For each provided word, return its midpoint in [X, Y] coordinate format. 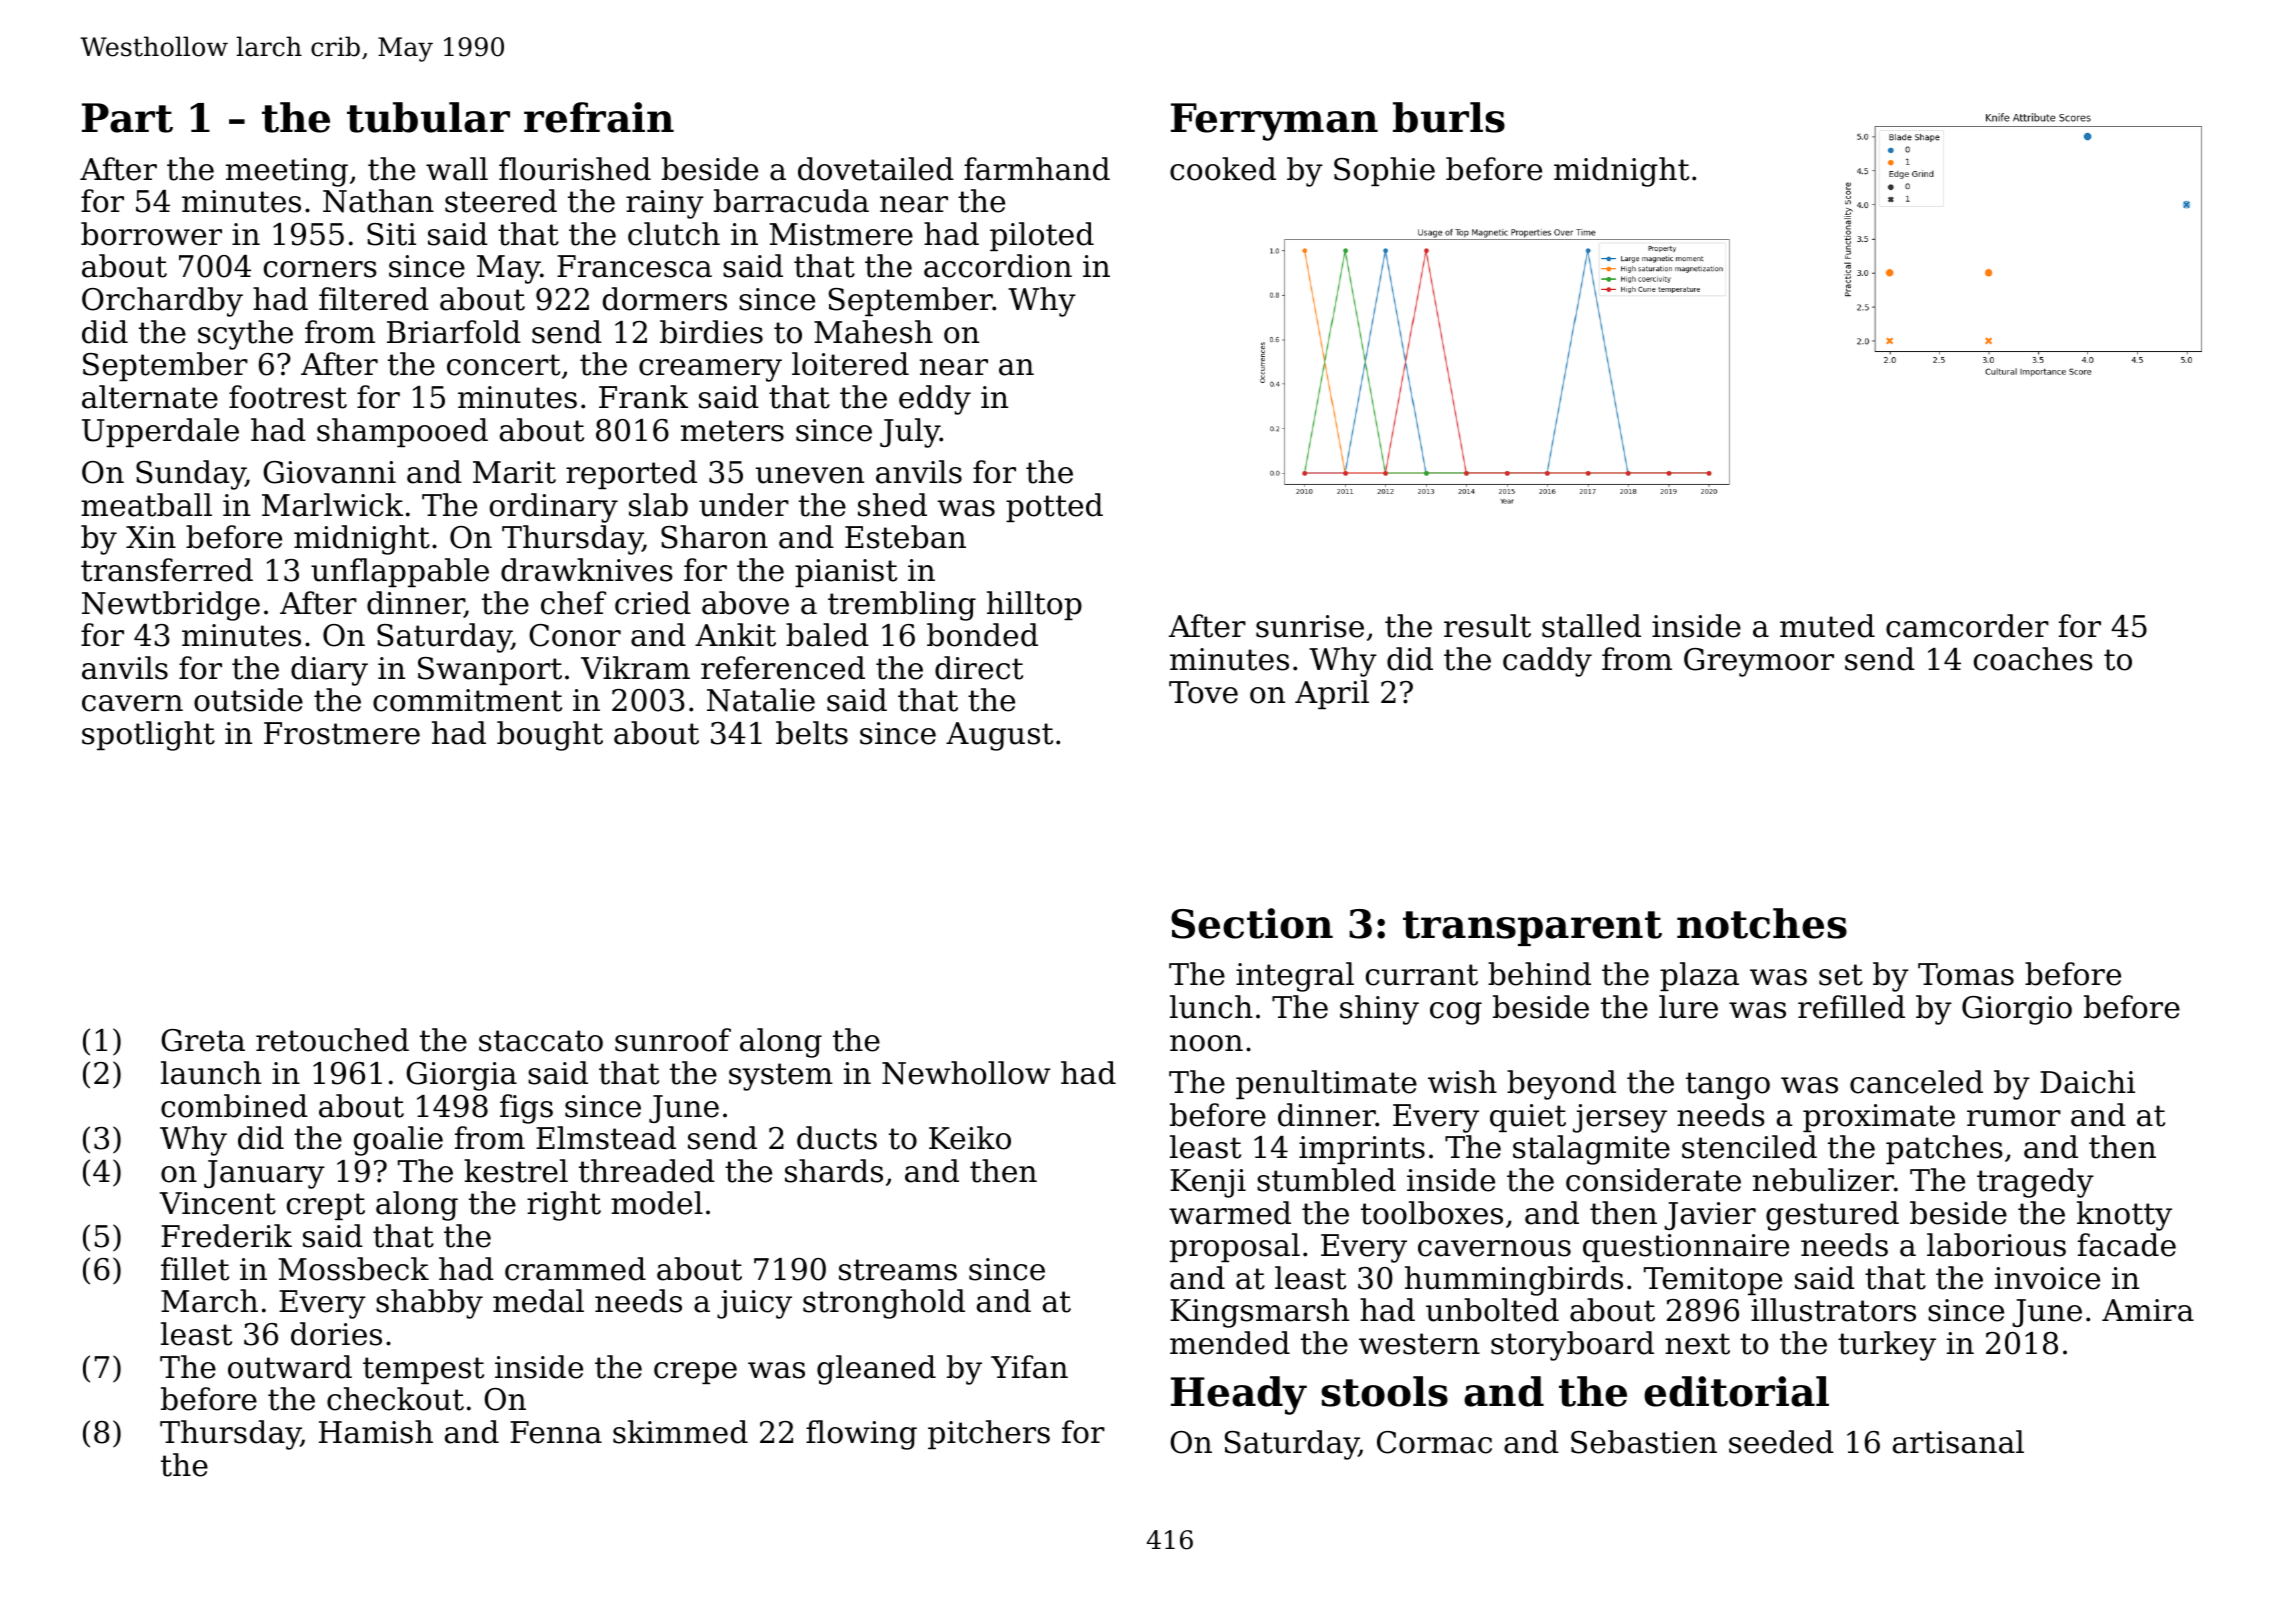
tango [1728, 1086]
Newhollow [966, 1073]
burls [1449, 117]
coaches [2033, 659]
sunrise [1310, 626]
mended [1230, 1343]
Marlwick [332, 505]
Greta [203, 1040]
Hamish [376, 1432]
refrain [599, 117]
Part [127, 118]
